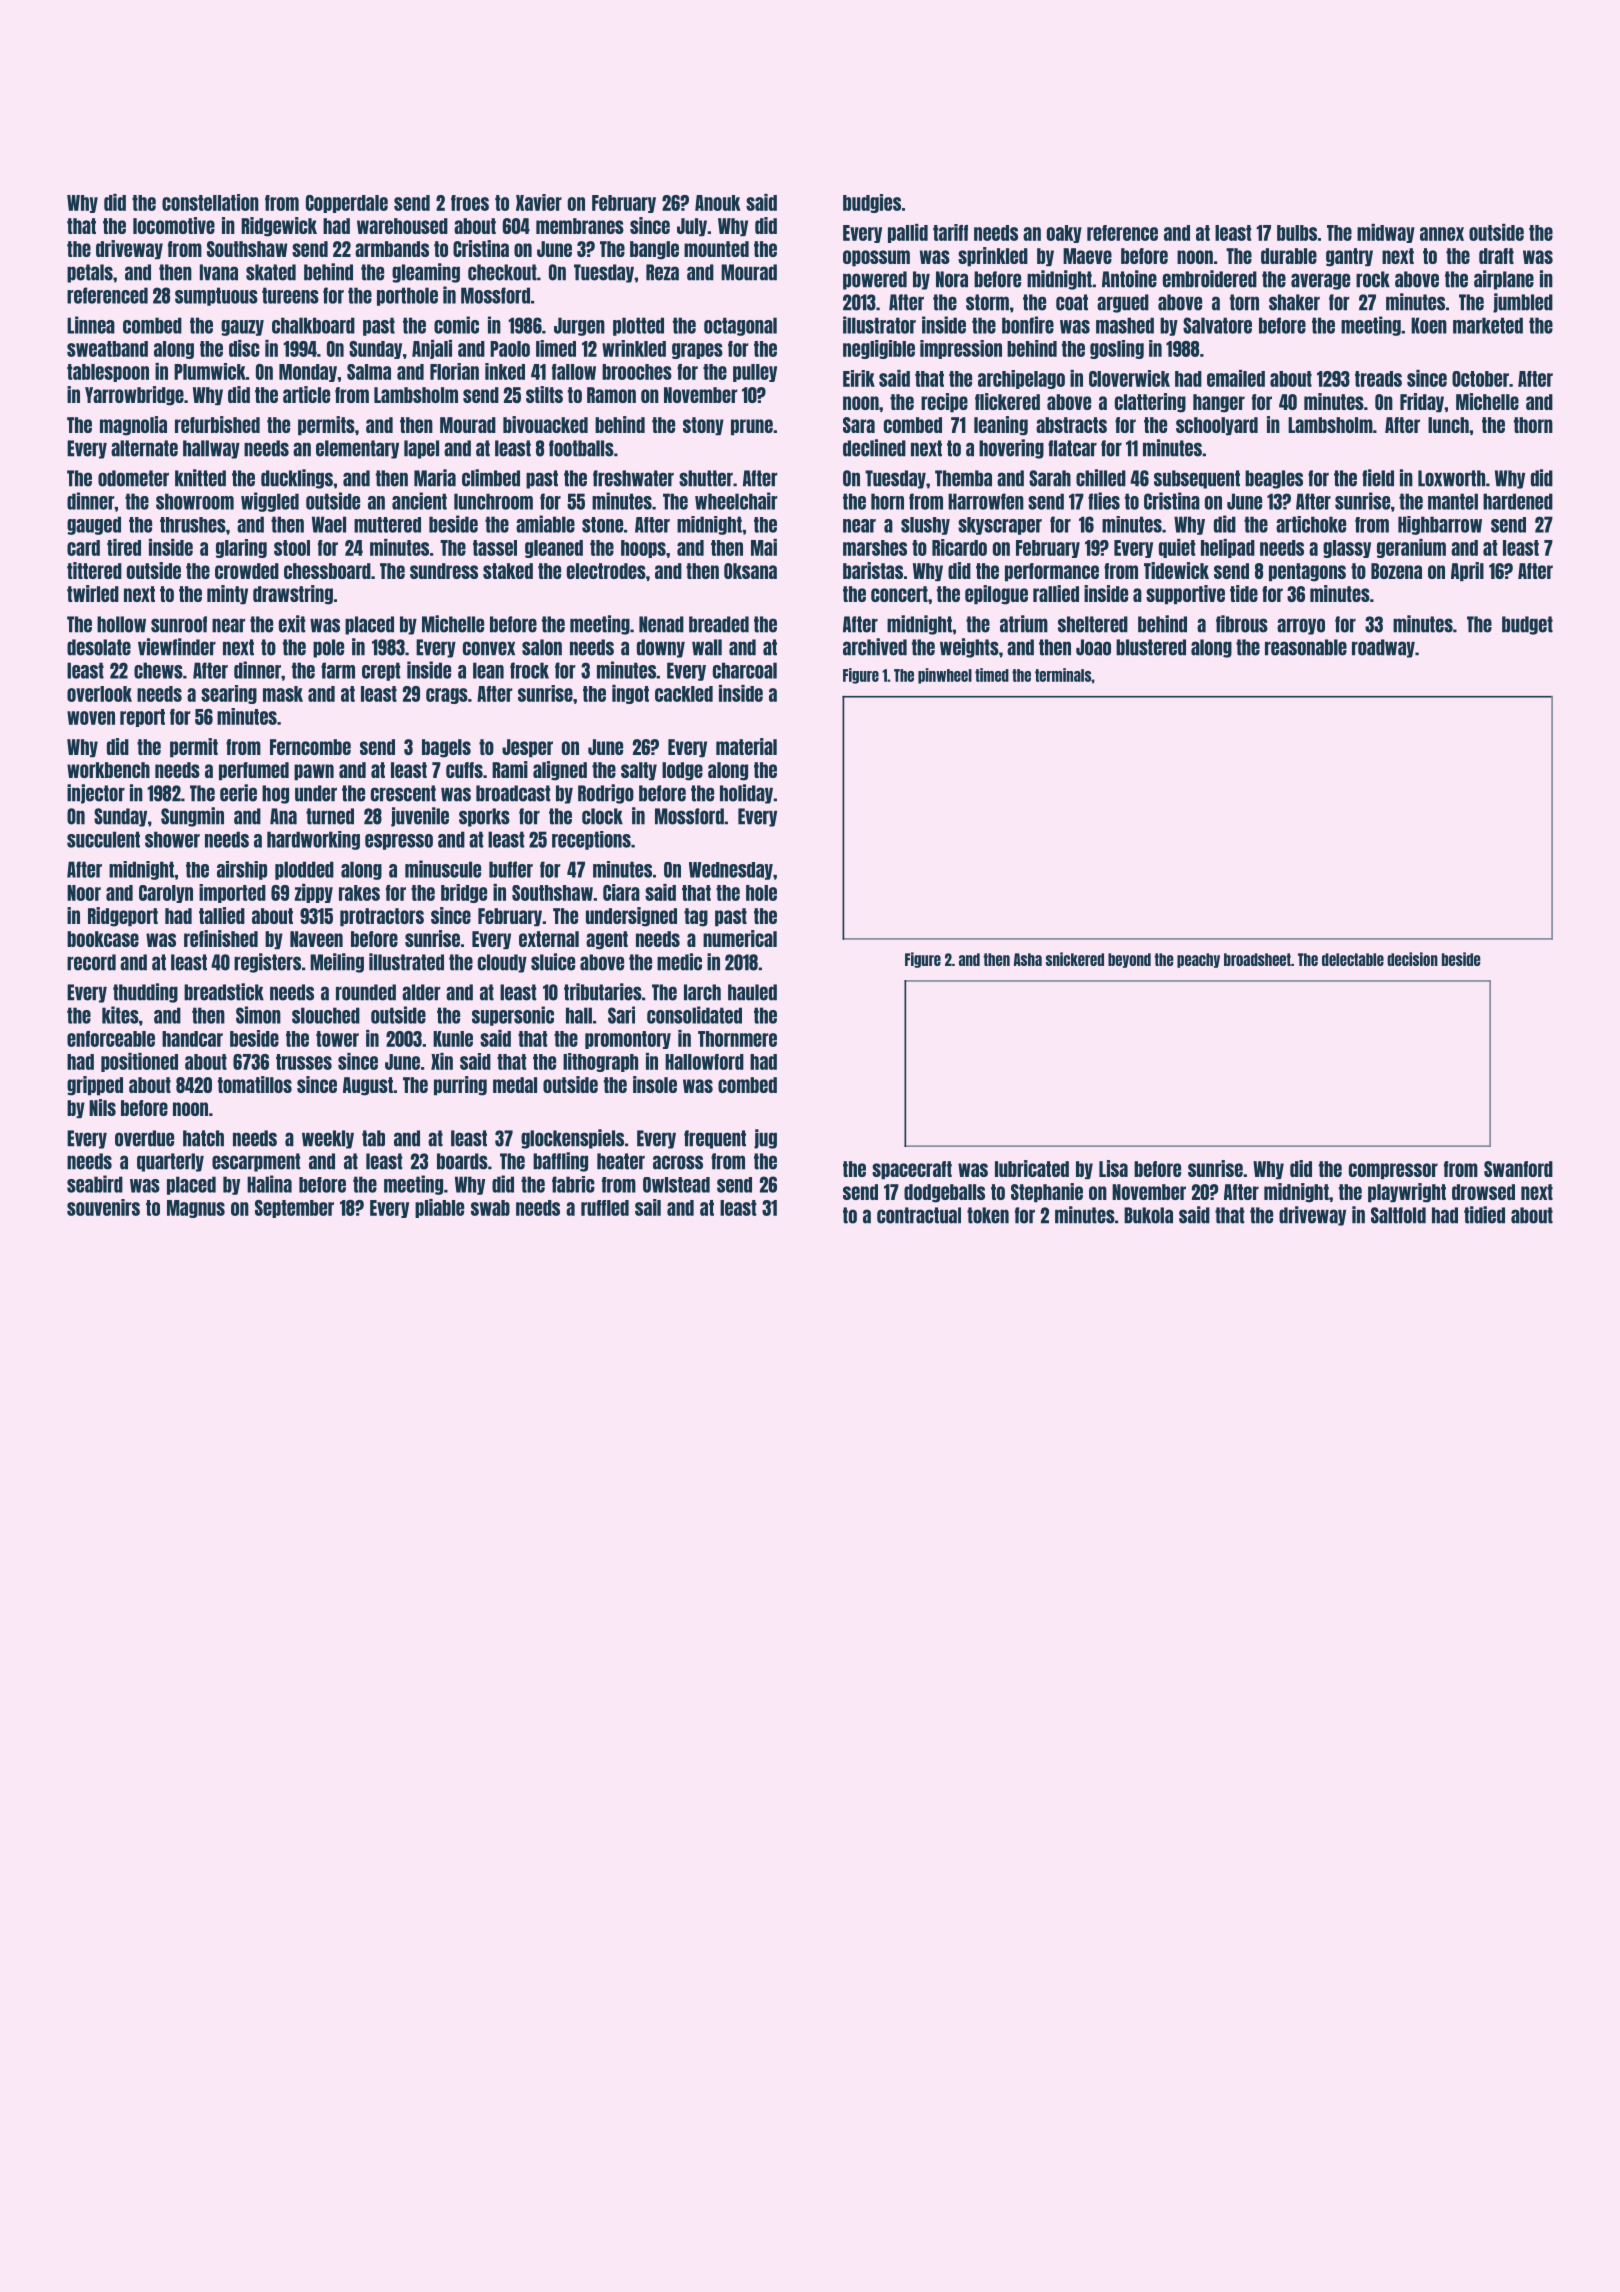 The width and height of the screenshot is (1620, 2292). What do you see at coordinates (661, 624) in the screenshot?
I see `Nenad` at bounding box center [661, 624].
